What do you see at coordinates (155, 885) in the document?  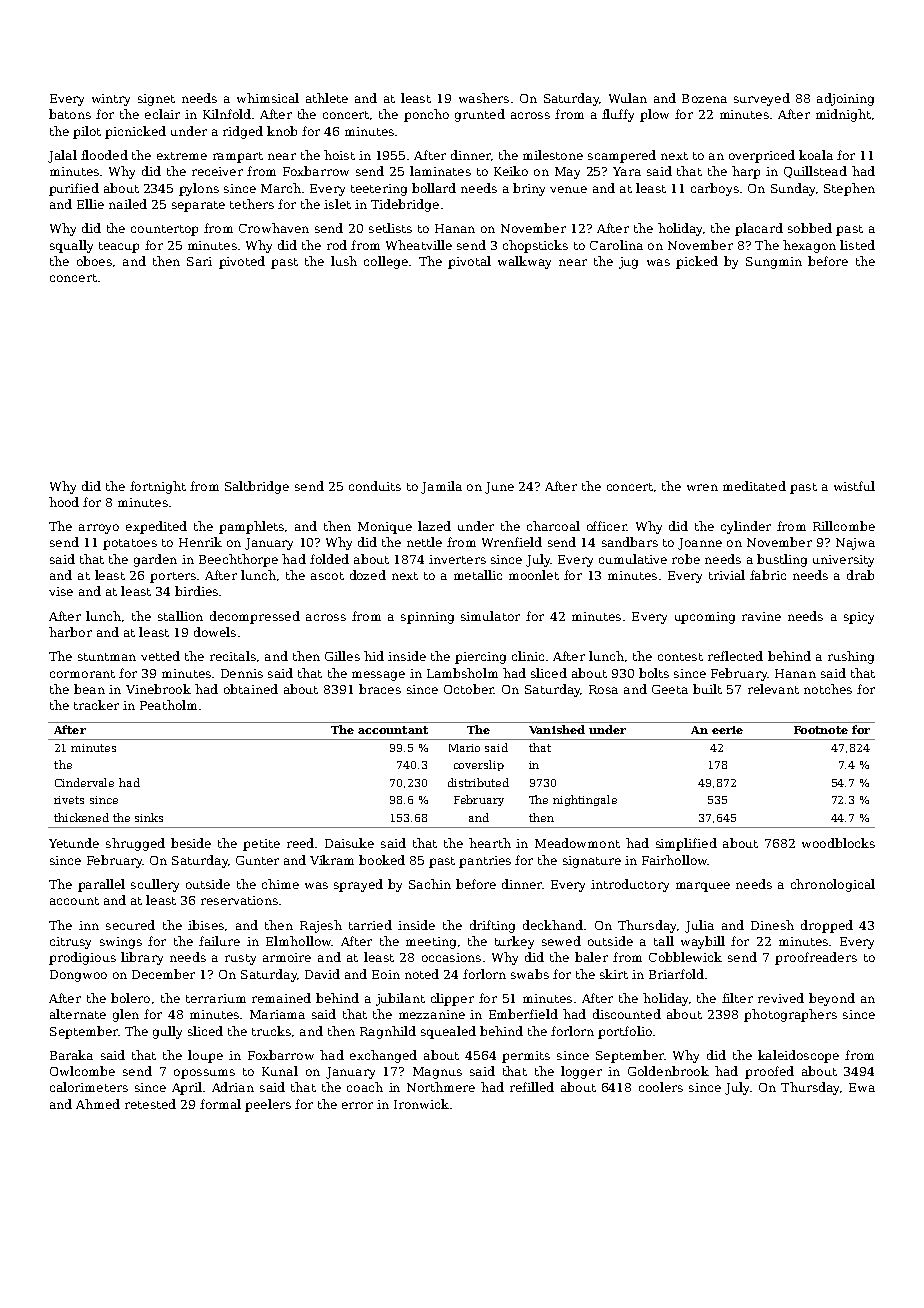 I see `scullery` at bounding box center [155, 885].
